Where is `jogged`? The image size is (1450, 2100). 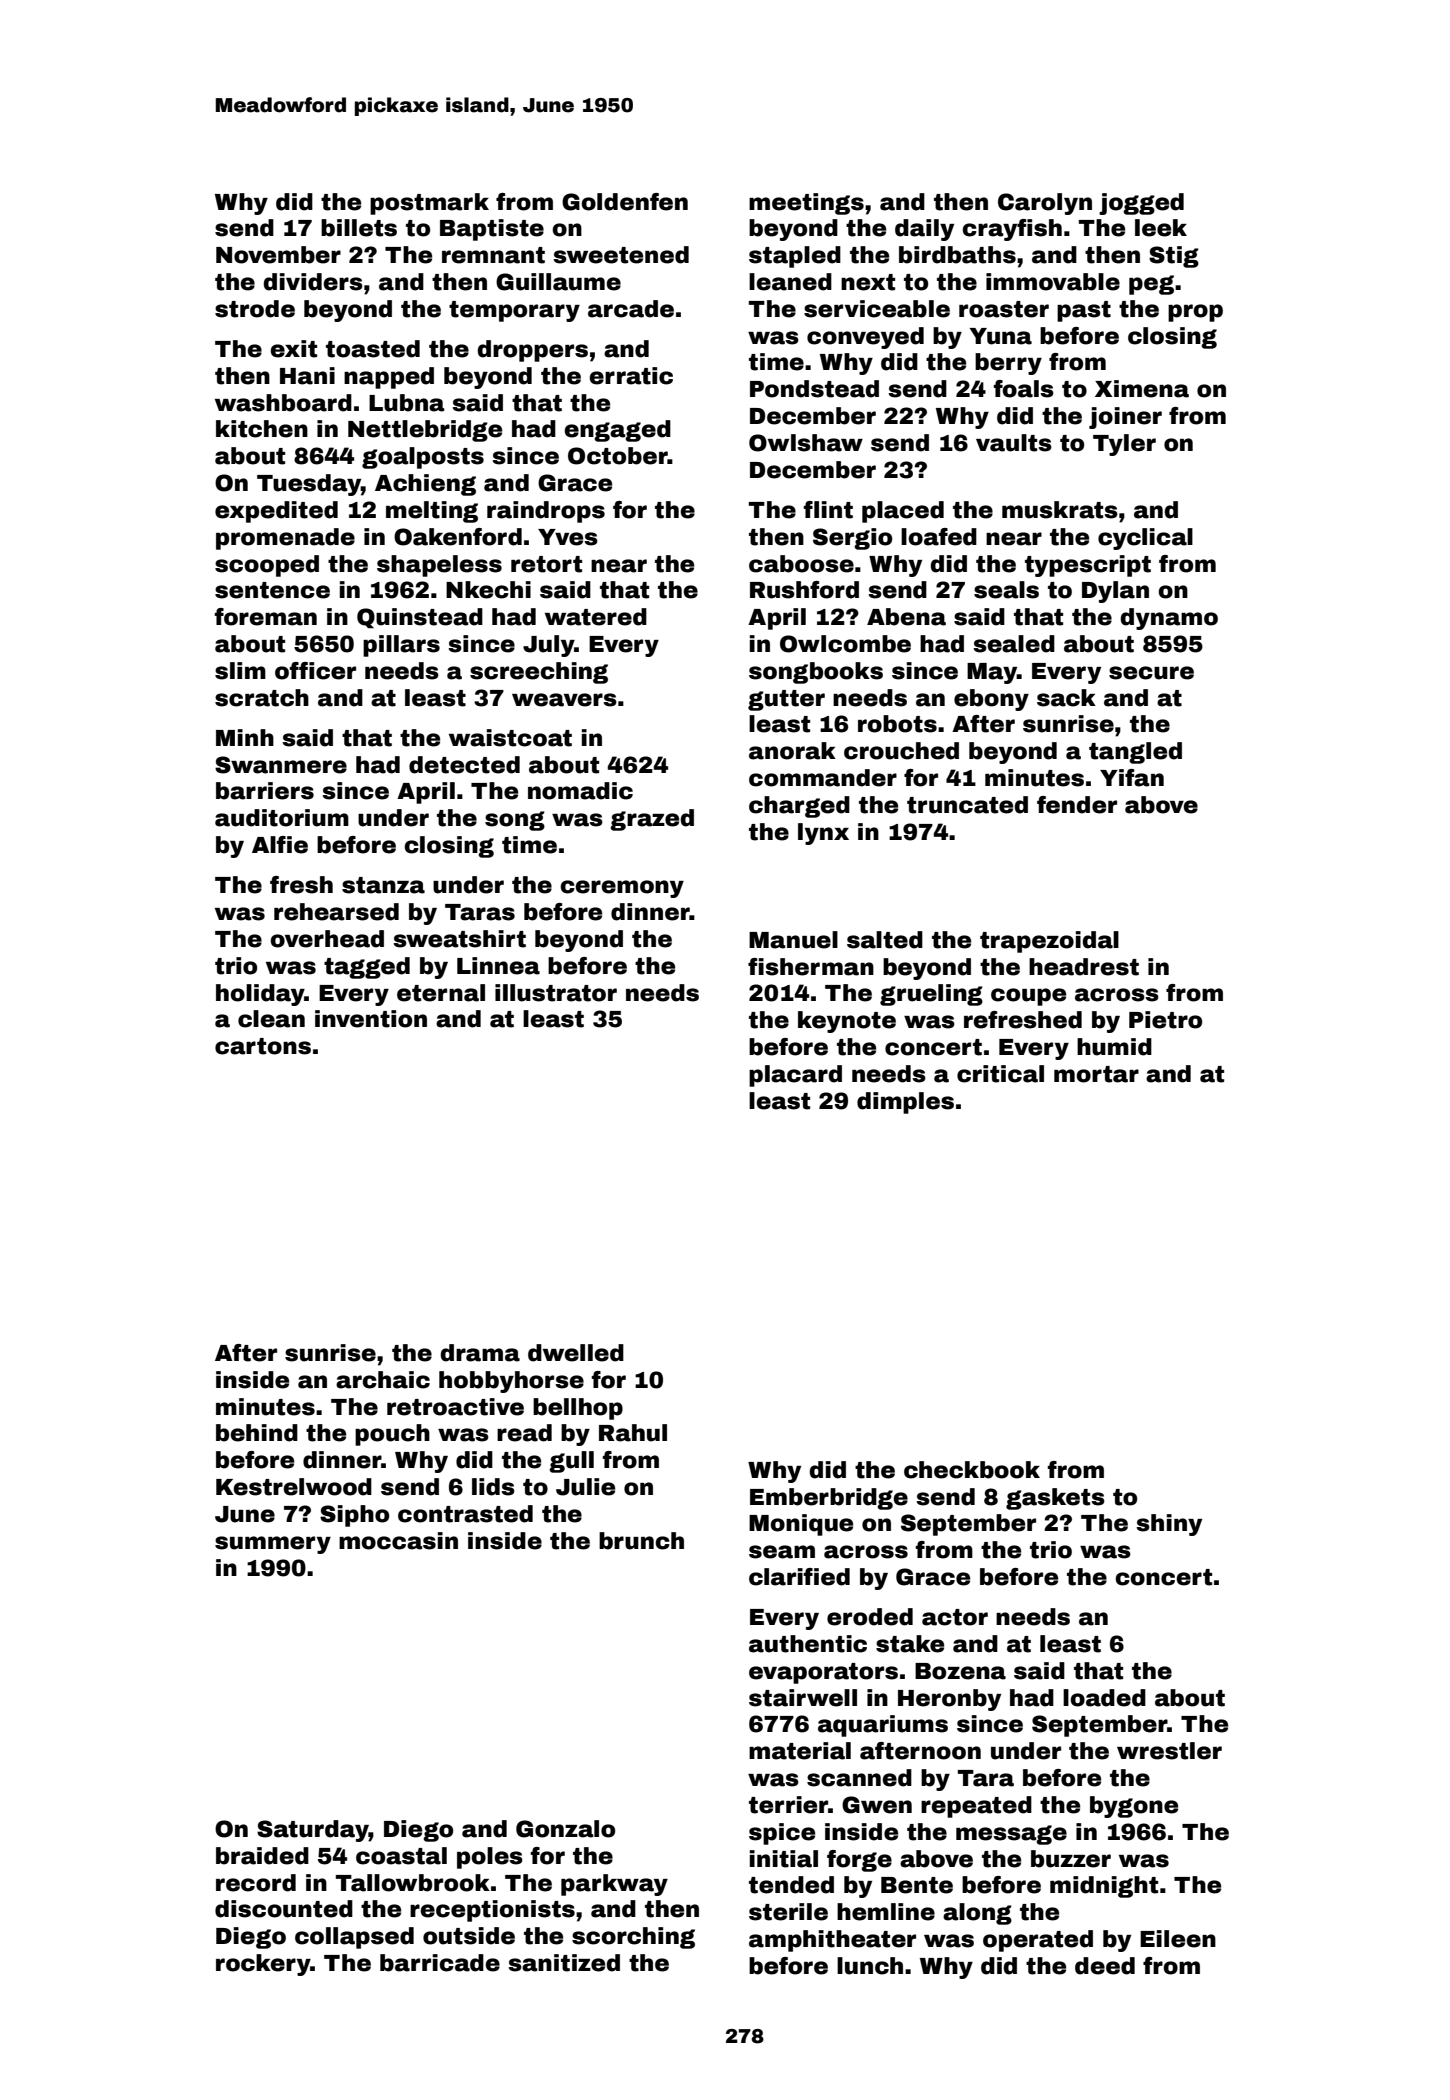 jogged is located at coordinates (1141, 204).
